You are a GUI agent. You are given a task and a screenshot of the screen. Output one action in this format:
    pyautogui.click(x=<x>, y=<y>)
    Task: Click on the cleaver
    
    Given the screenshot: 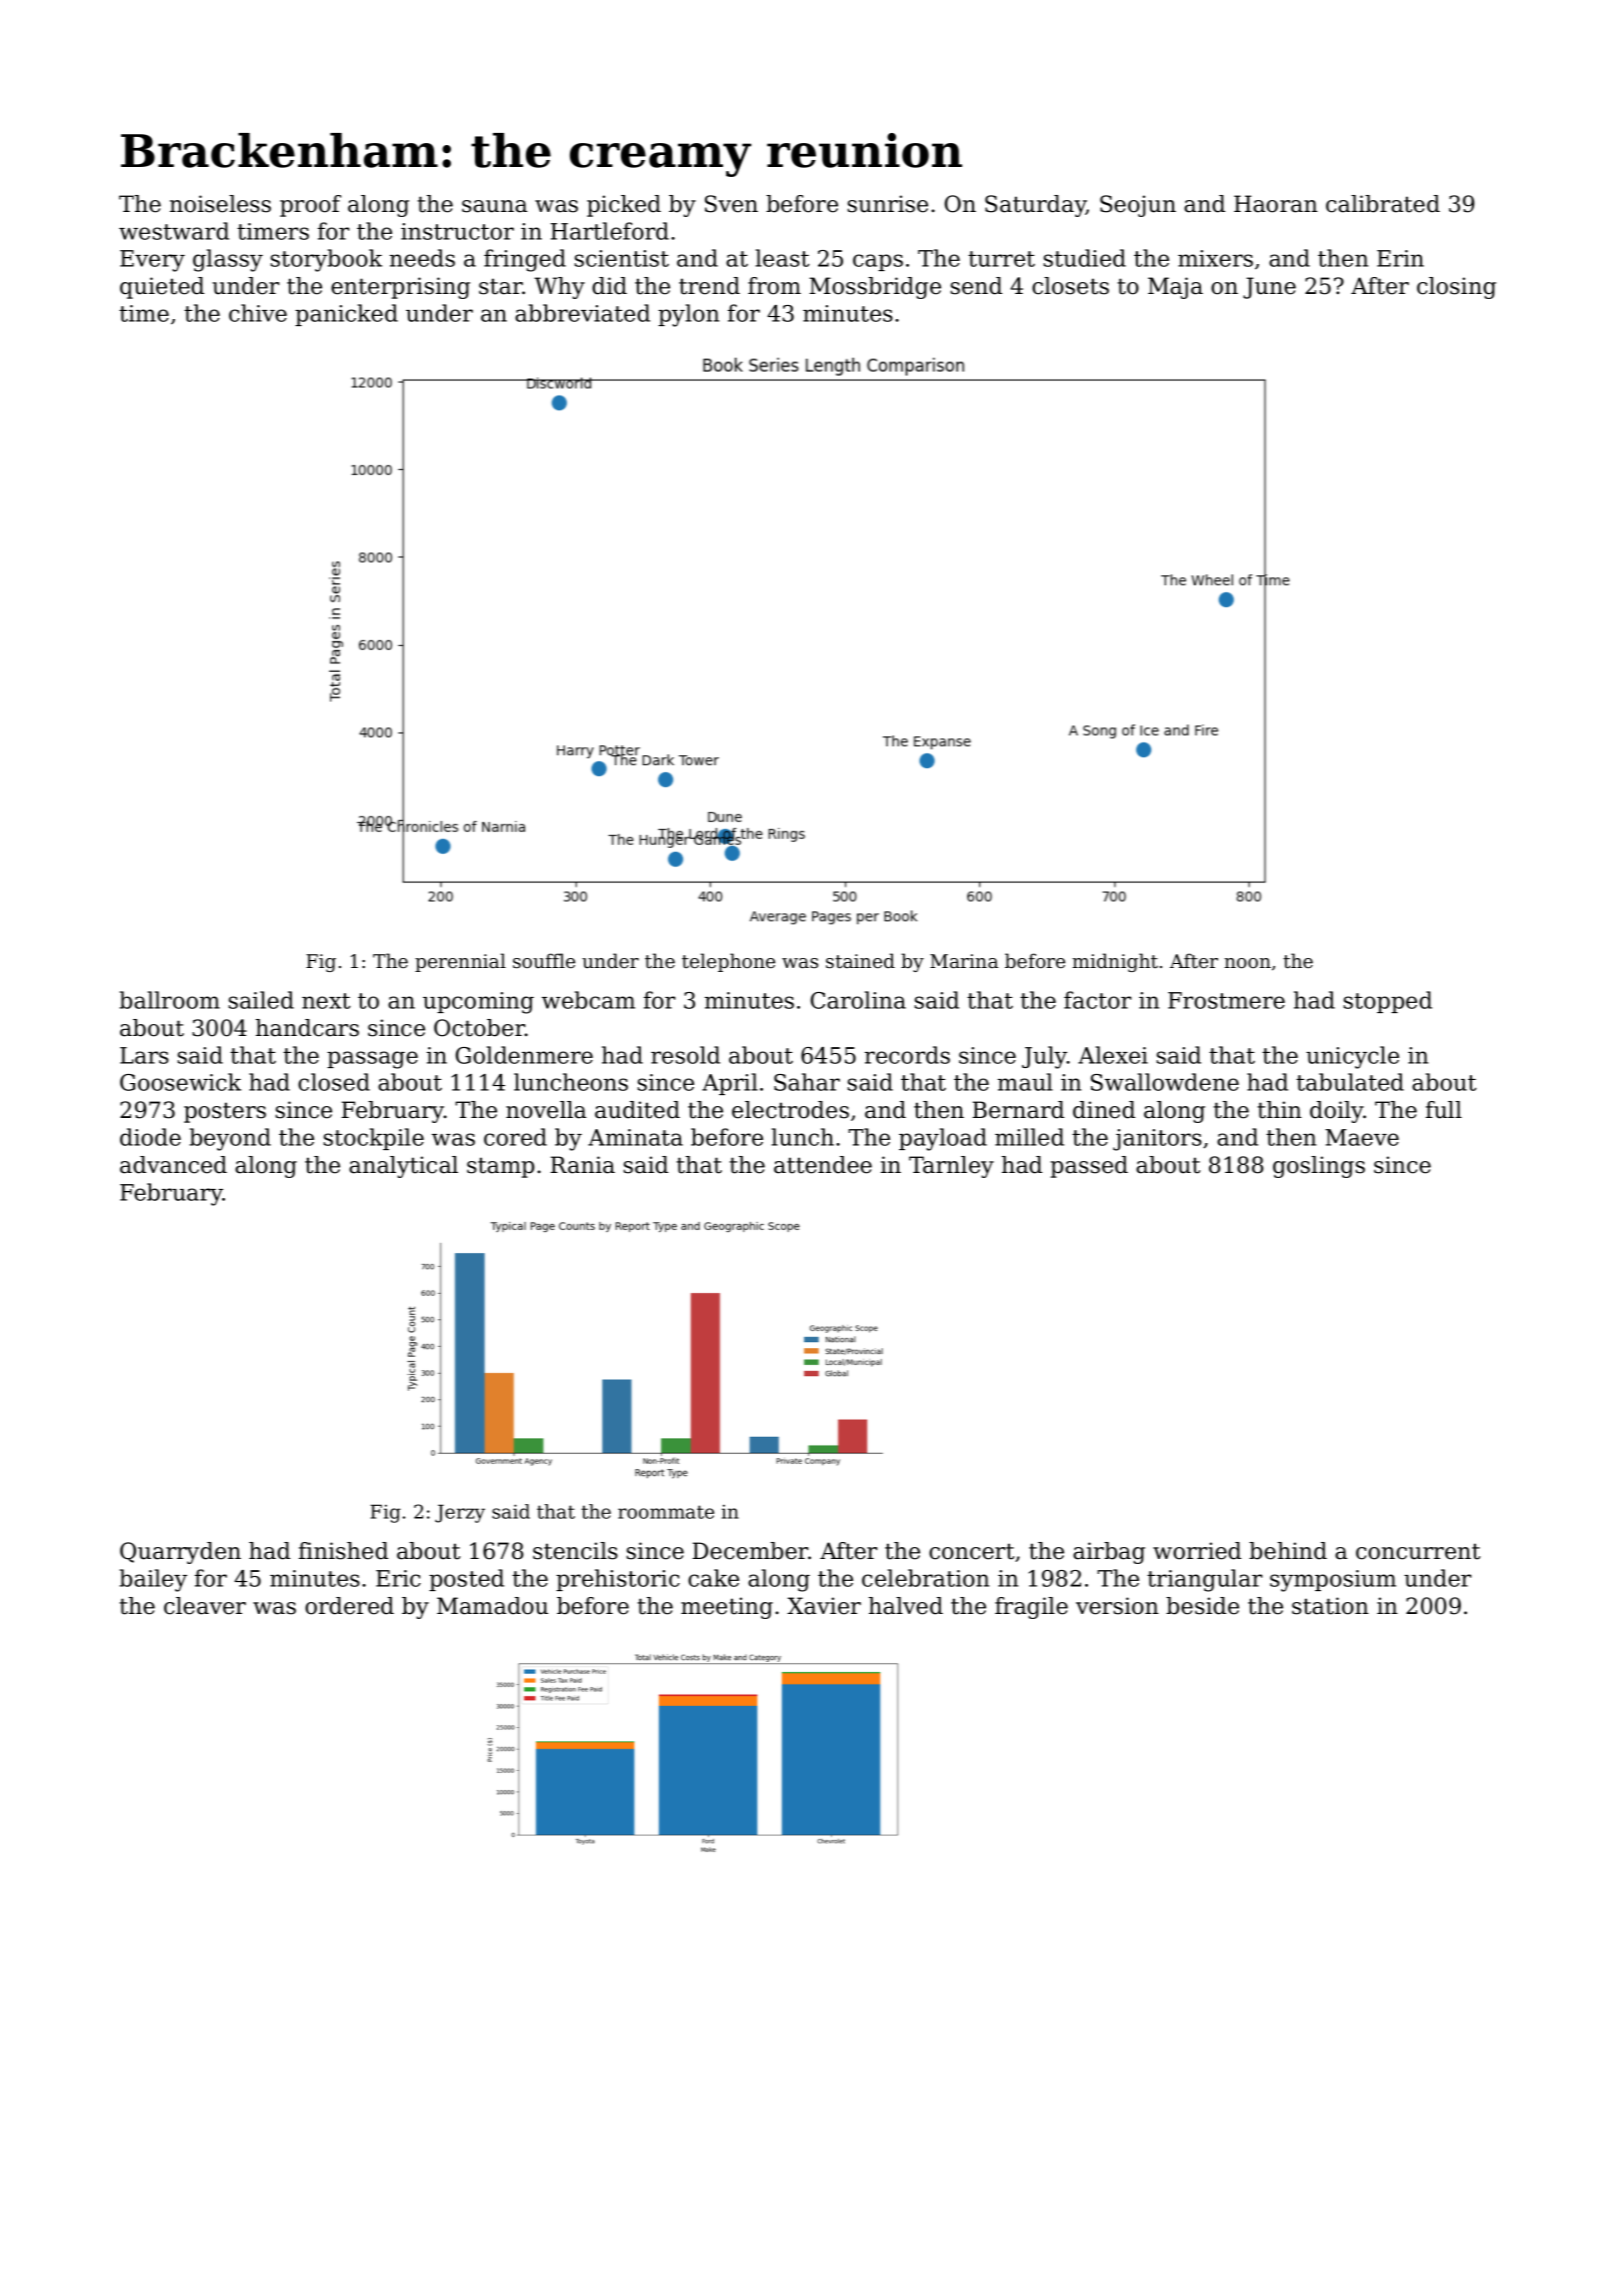 What is the action you would take?
    pyautogui.click(x=205, y=1606)
